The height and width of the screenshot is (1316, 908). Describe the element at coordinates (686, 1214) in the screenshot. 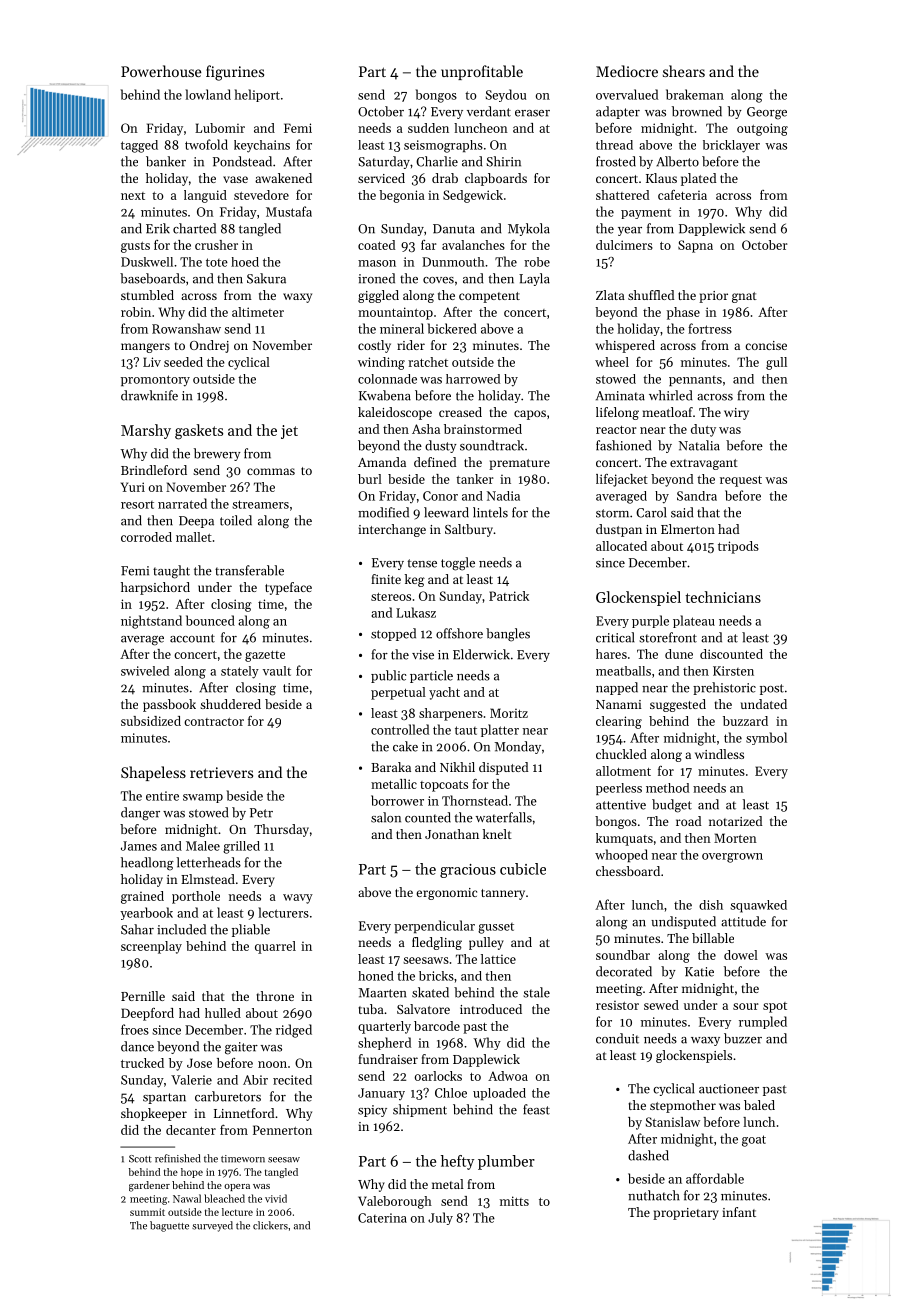

I see `proprietary` at that location.
